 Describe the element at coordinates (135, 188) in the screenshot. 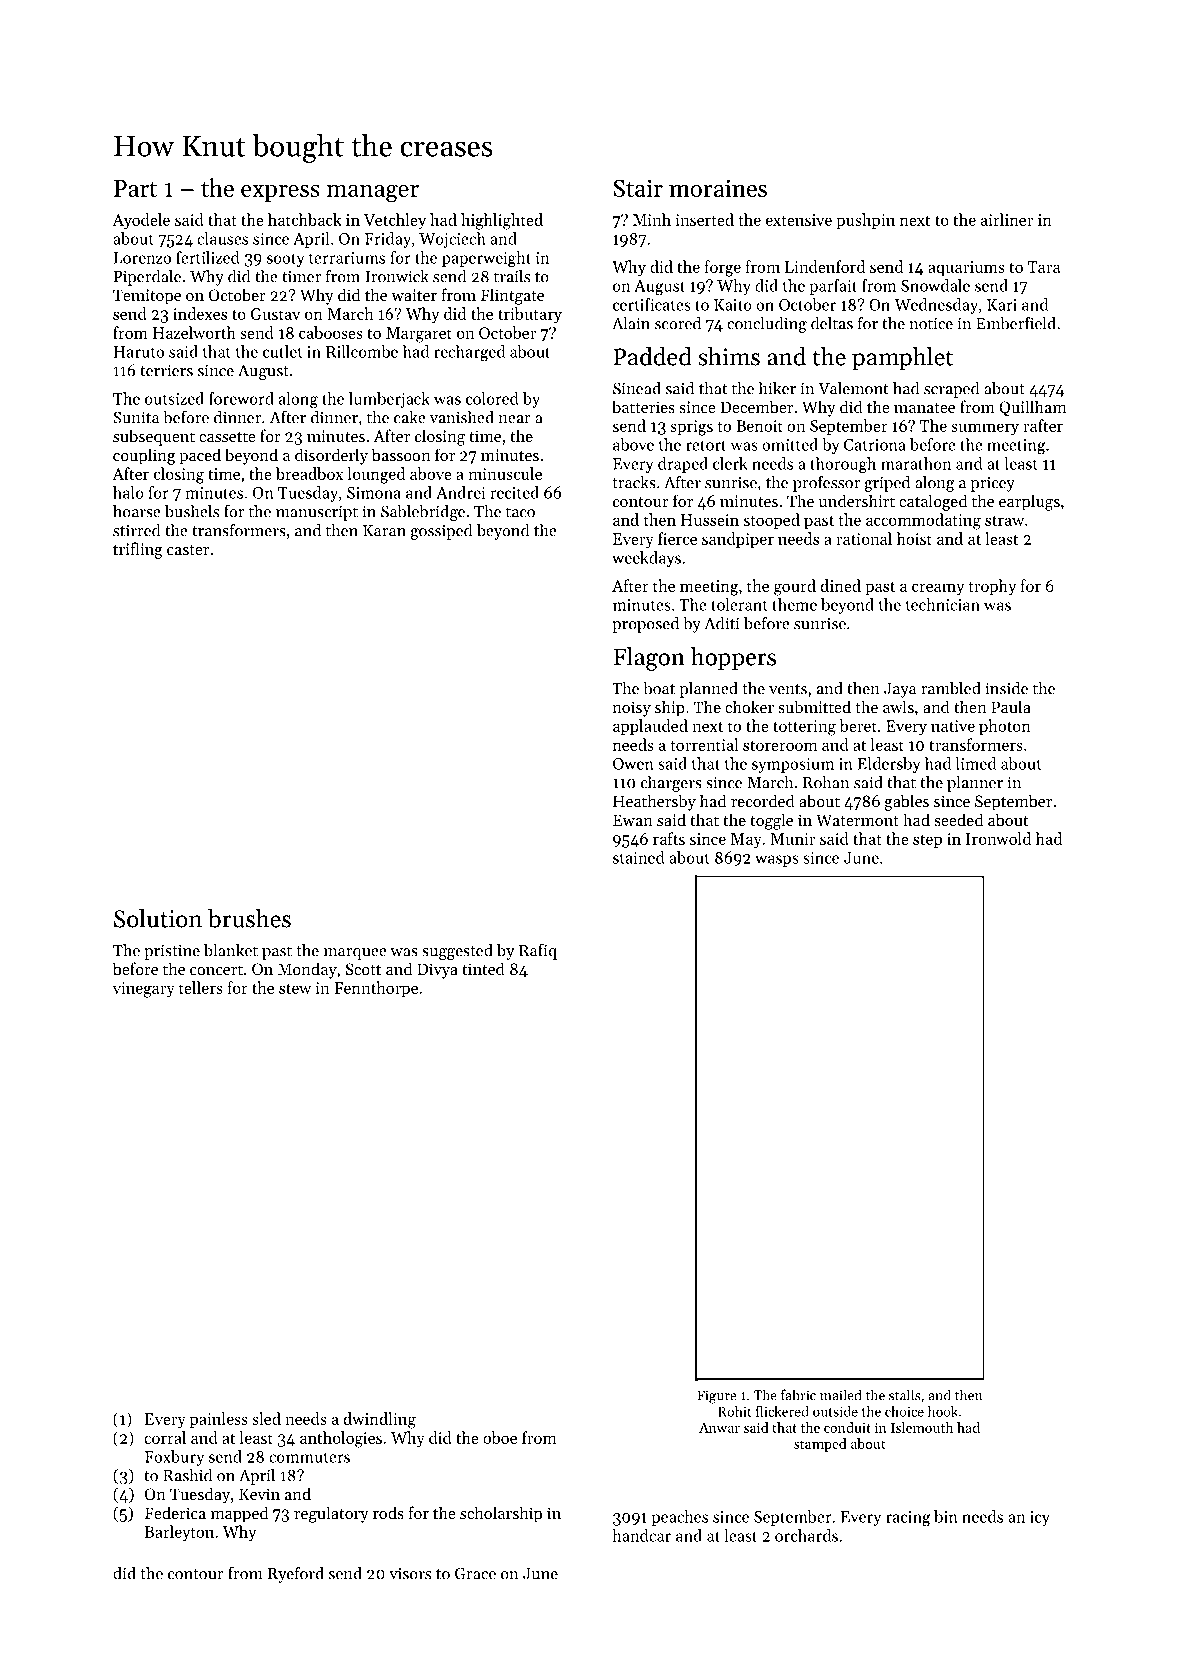

I see `Part` at that location.
